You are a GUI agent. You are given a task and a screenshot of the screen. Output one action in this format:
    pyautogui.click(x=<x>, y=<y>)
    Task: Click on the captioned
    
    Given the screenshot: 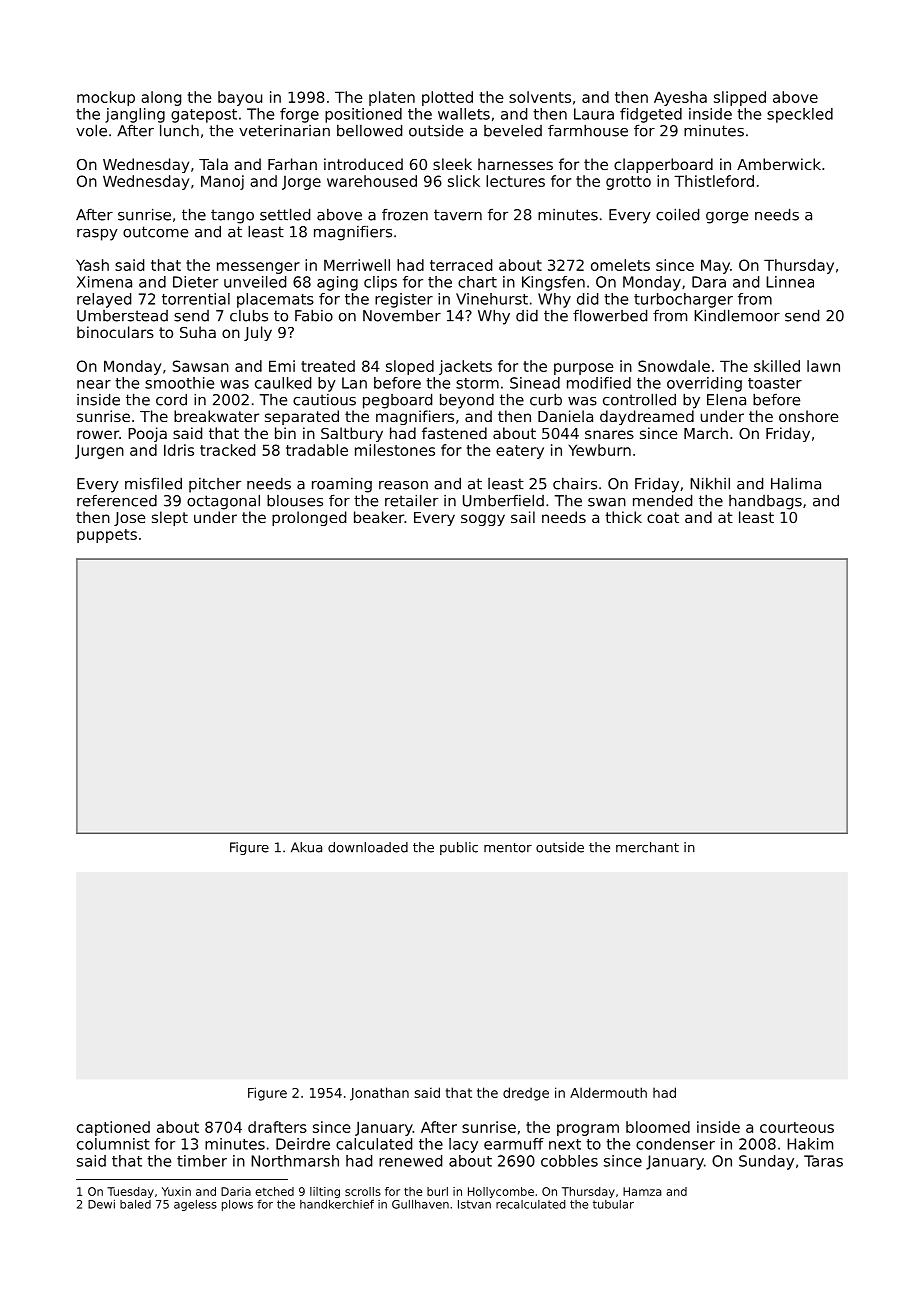 What is the action you would take?
    pyautogui.click(x=113, y=1128)
